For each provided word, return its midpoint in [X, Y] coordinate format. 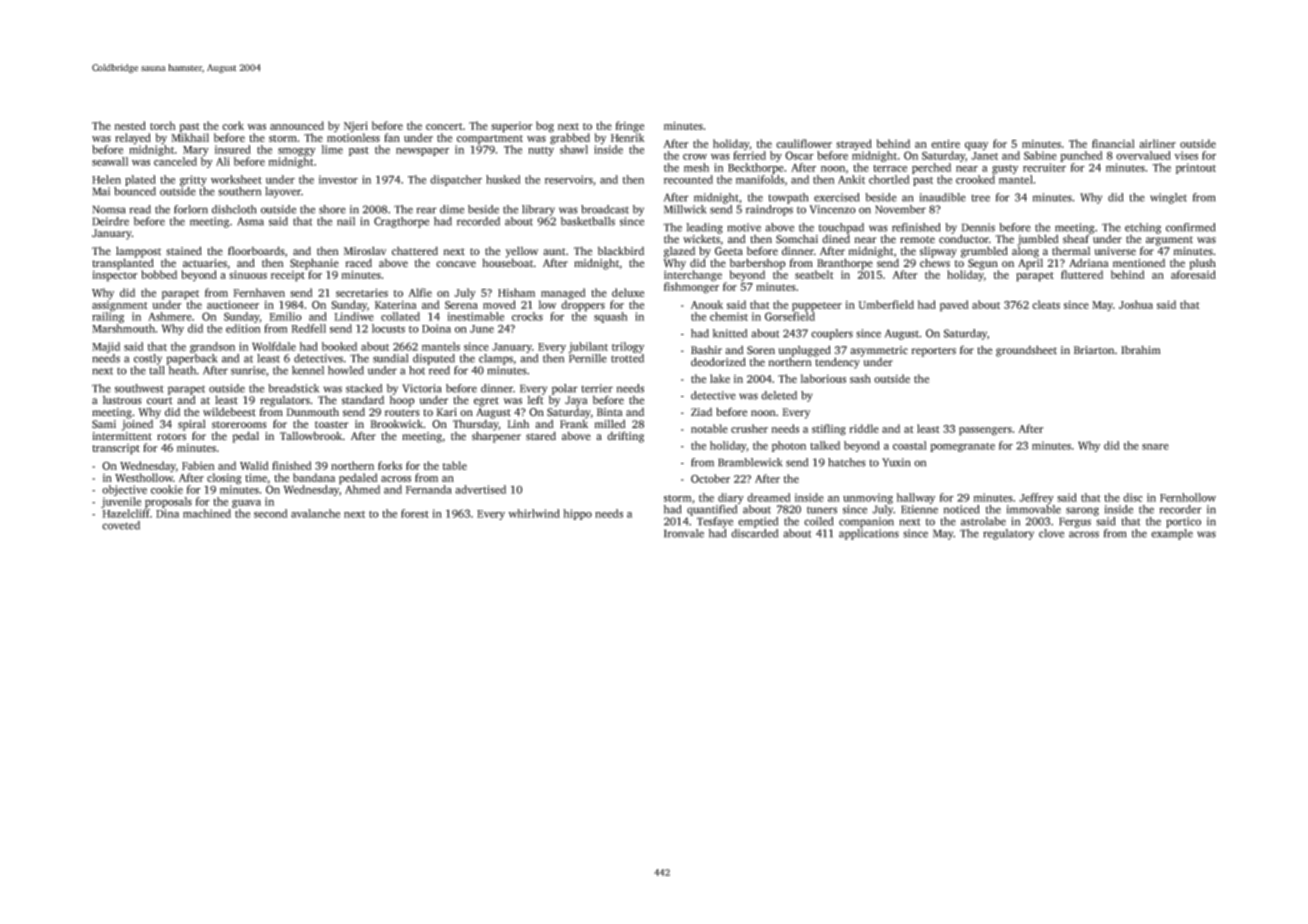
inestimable [475, 316]
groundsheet [1026, 351]
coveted [121, 525]
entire [945, 143]
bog [545, 127]
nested [130, 125]
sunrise [248, 370]
